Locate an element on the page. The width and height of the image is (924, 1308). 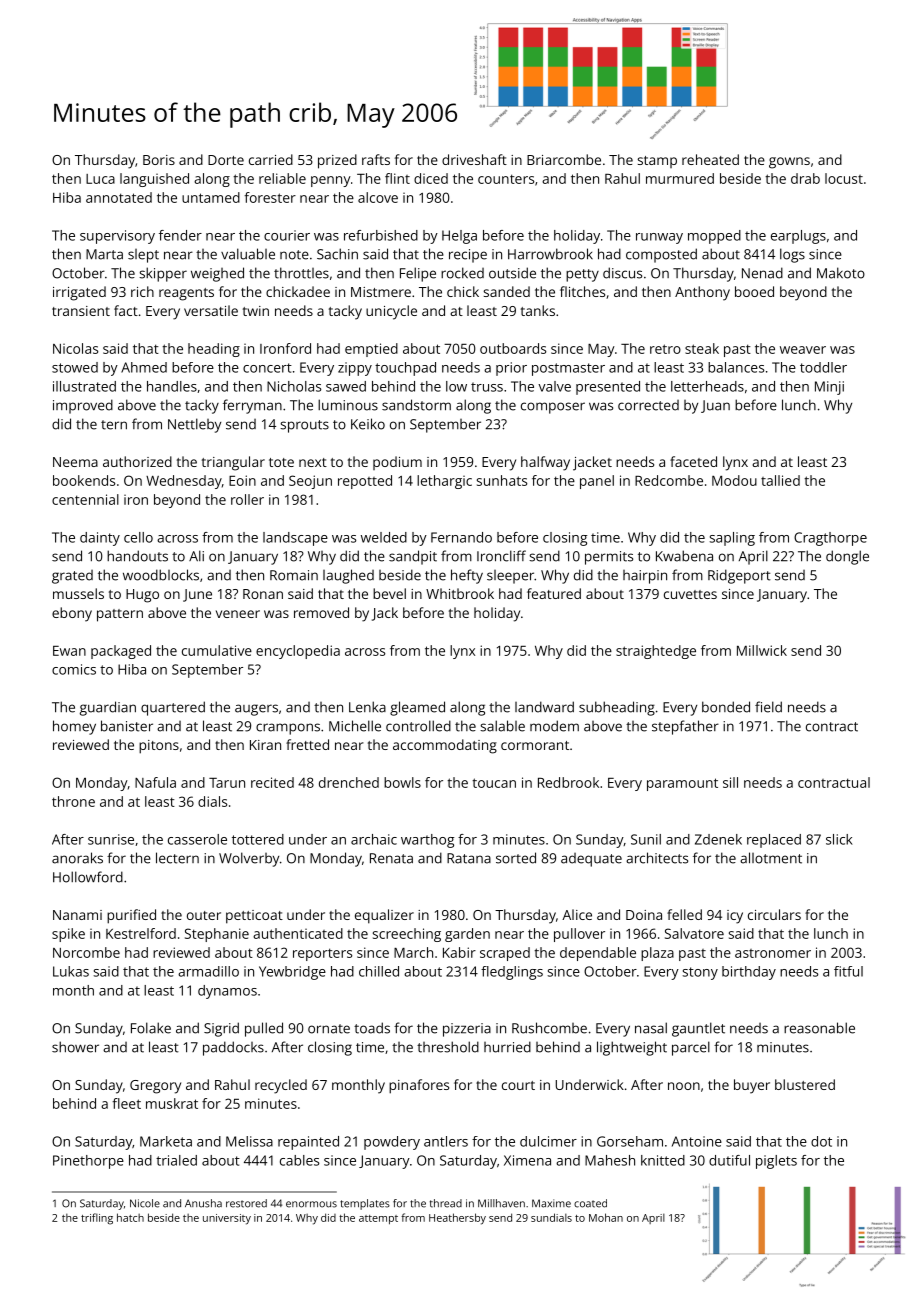
ornate is located at coordinates (329, 1029).
